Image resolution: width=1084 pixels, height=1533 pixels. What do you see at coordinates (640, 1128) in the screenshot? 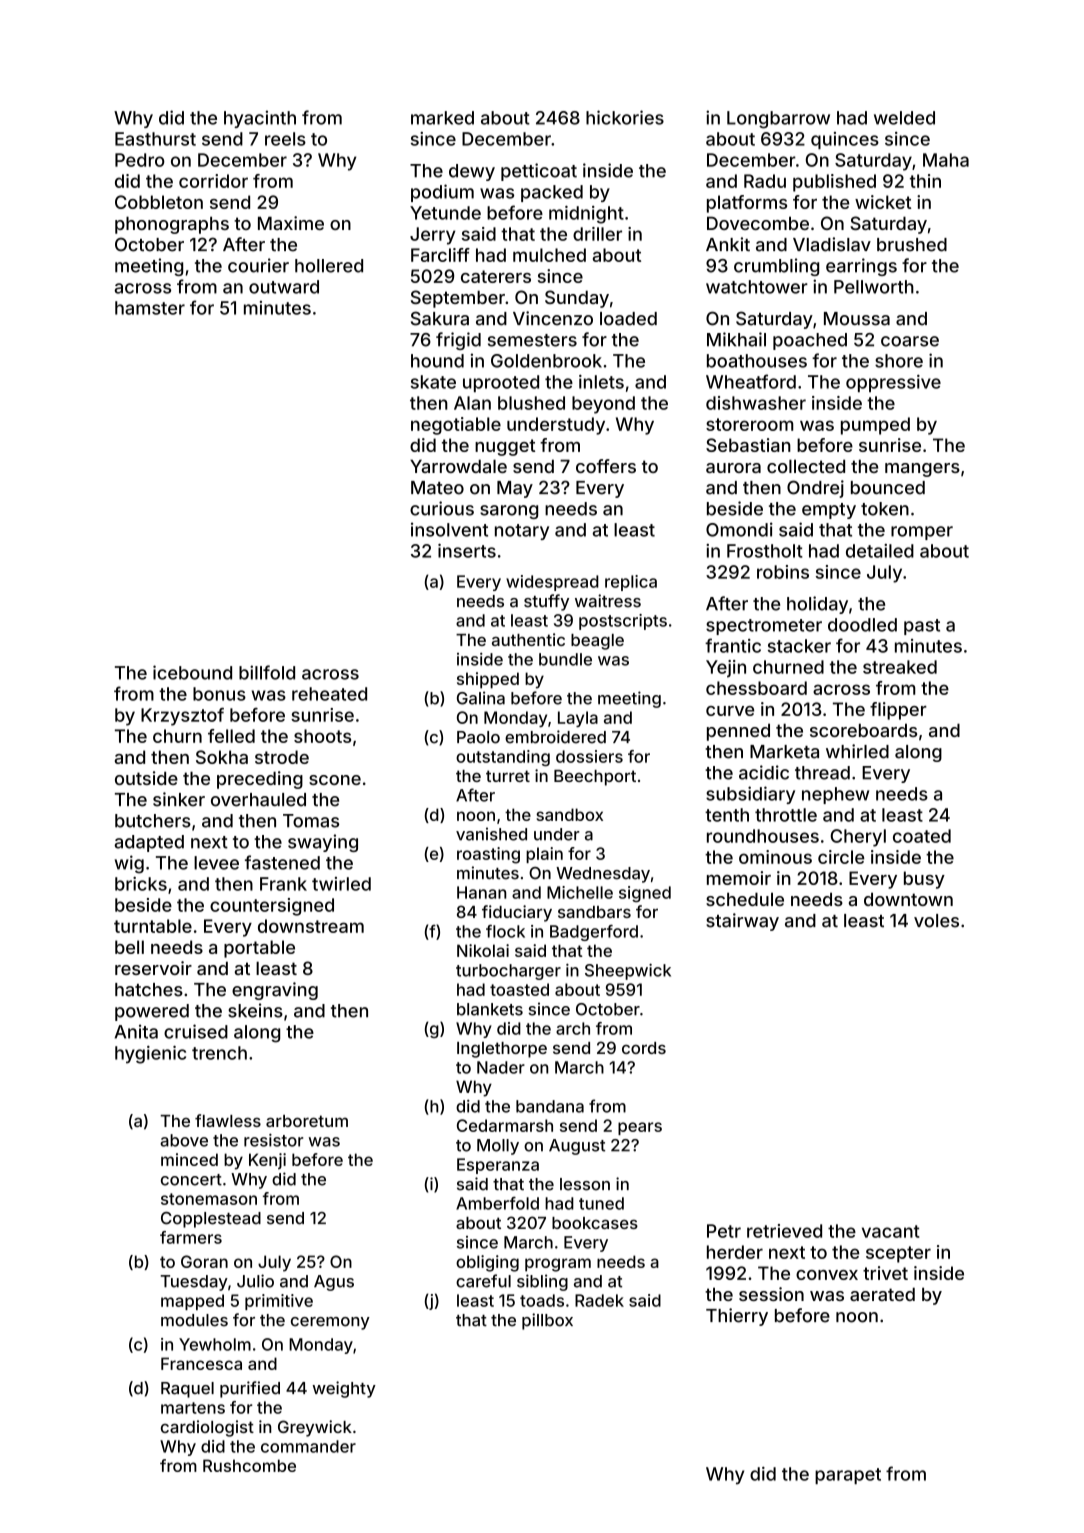
I see `pears` at bounding box center [640, 1128].
